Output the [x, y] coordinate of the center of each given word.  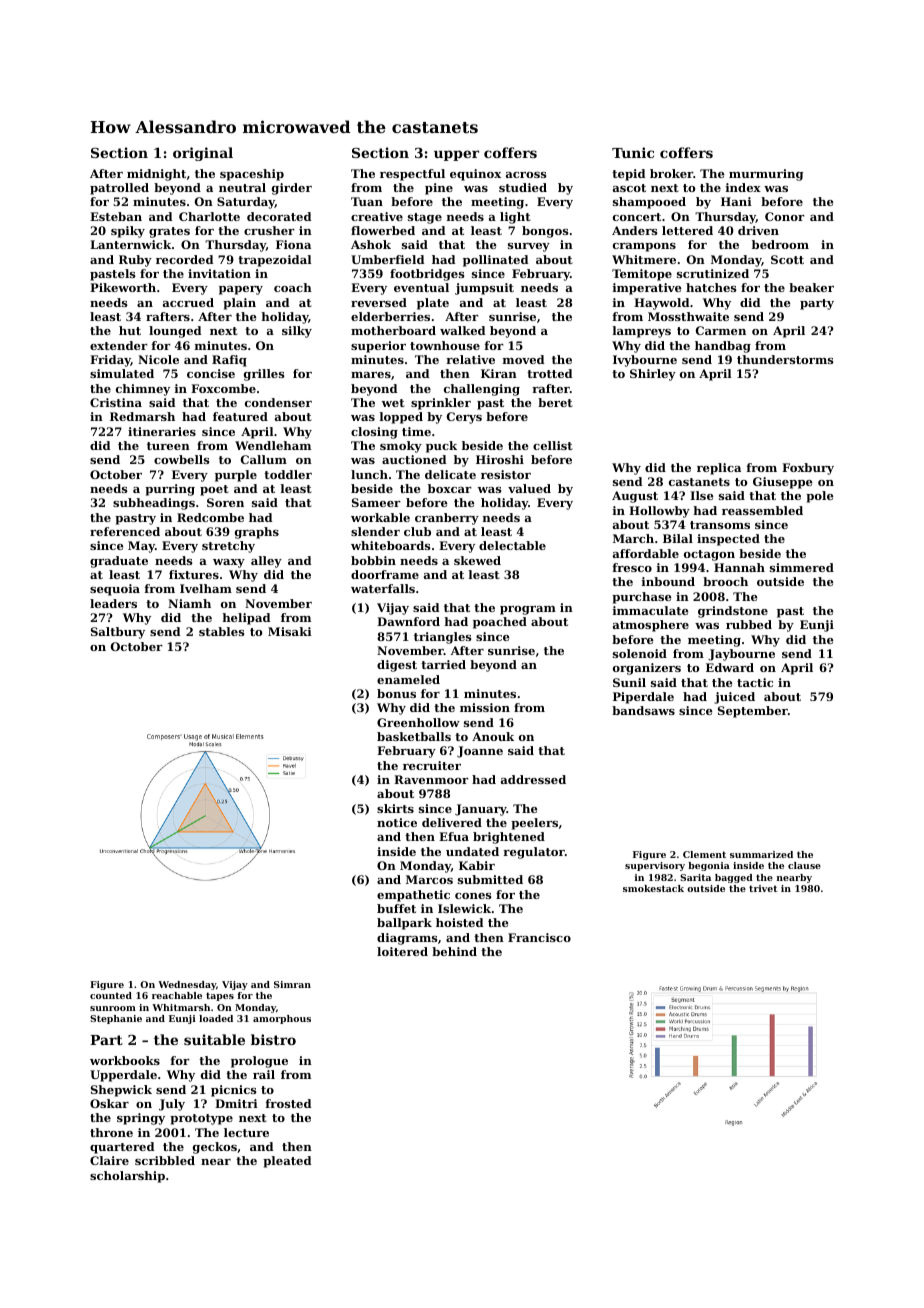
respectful [412, 175]
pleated [287, 1162]
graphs [257, 533]
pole [820, 497]
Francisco [539, 937]
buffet [396, 908]
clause [804, 865]
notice [397, 822]
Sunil [629, 682]
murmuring [766, 175]
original [203, 154]
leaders [113, 603]
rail [264, 1074]
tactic [755, 682]
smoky [401, 447]
